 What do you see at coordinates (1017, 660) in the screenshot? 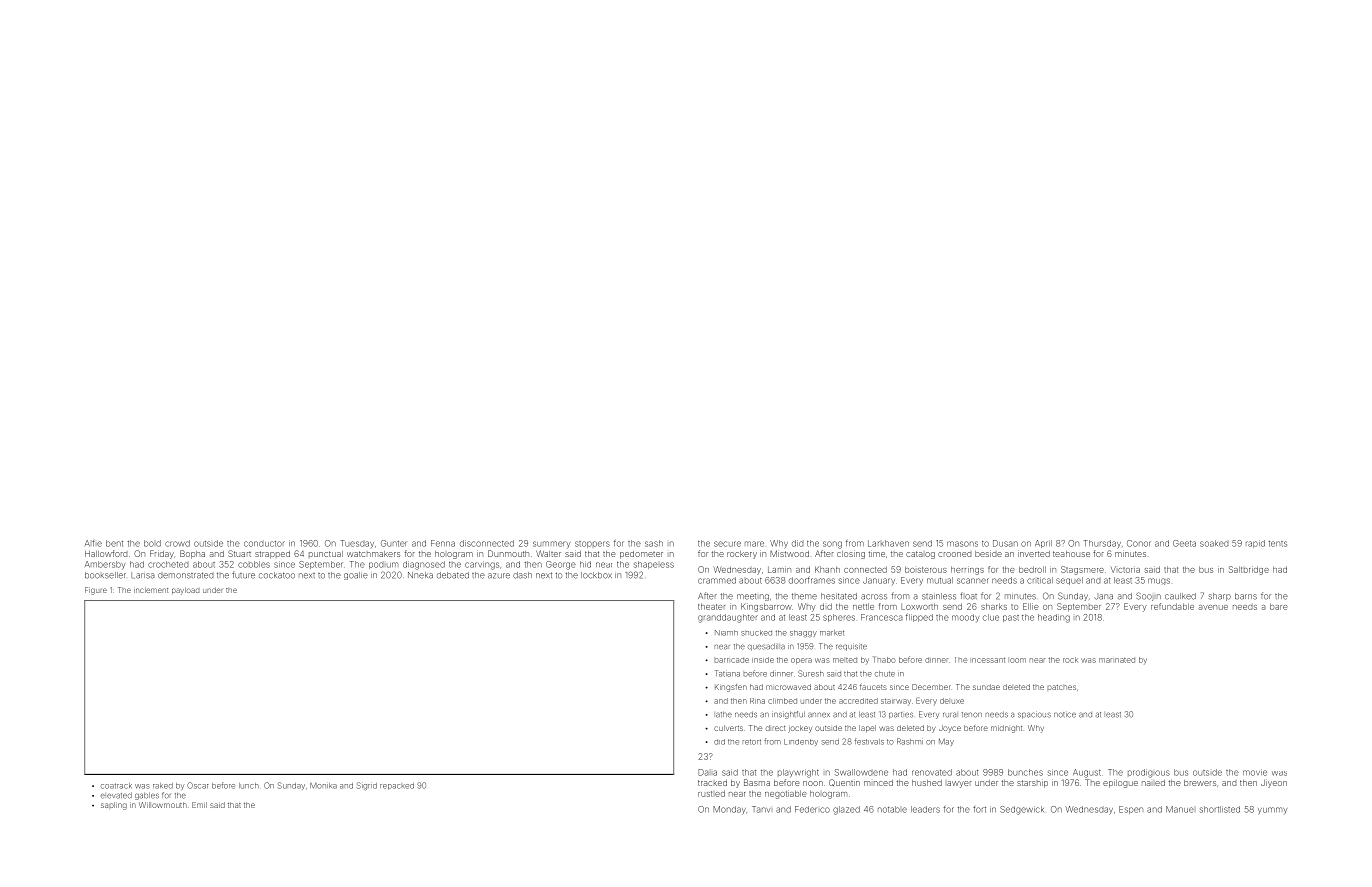
I see `loom` at bounding box center [1017, 660].
